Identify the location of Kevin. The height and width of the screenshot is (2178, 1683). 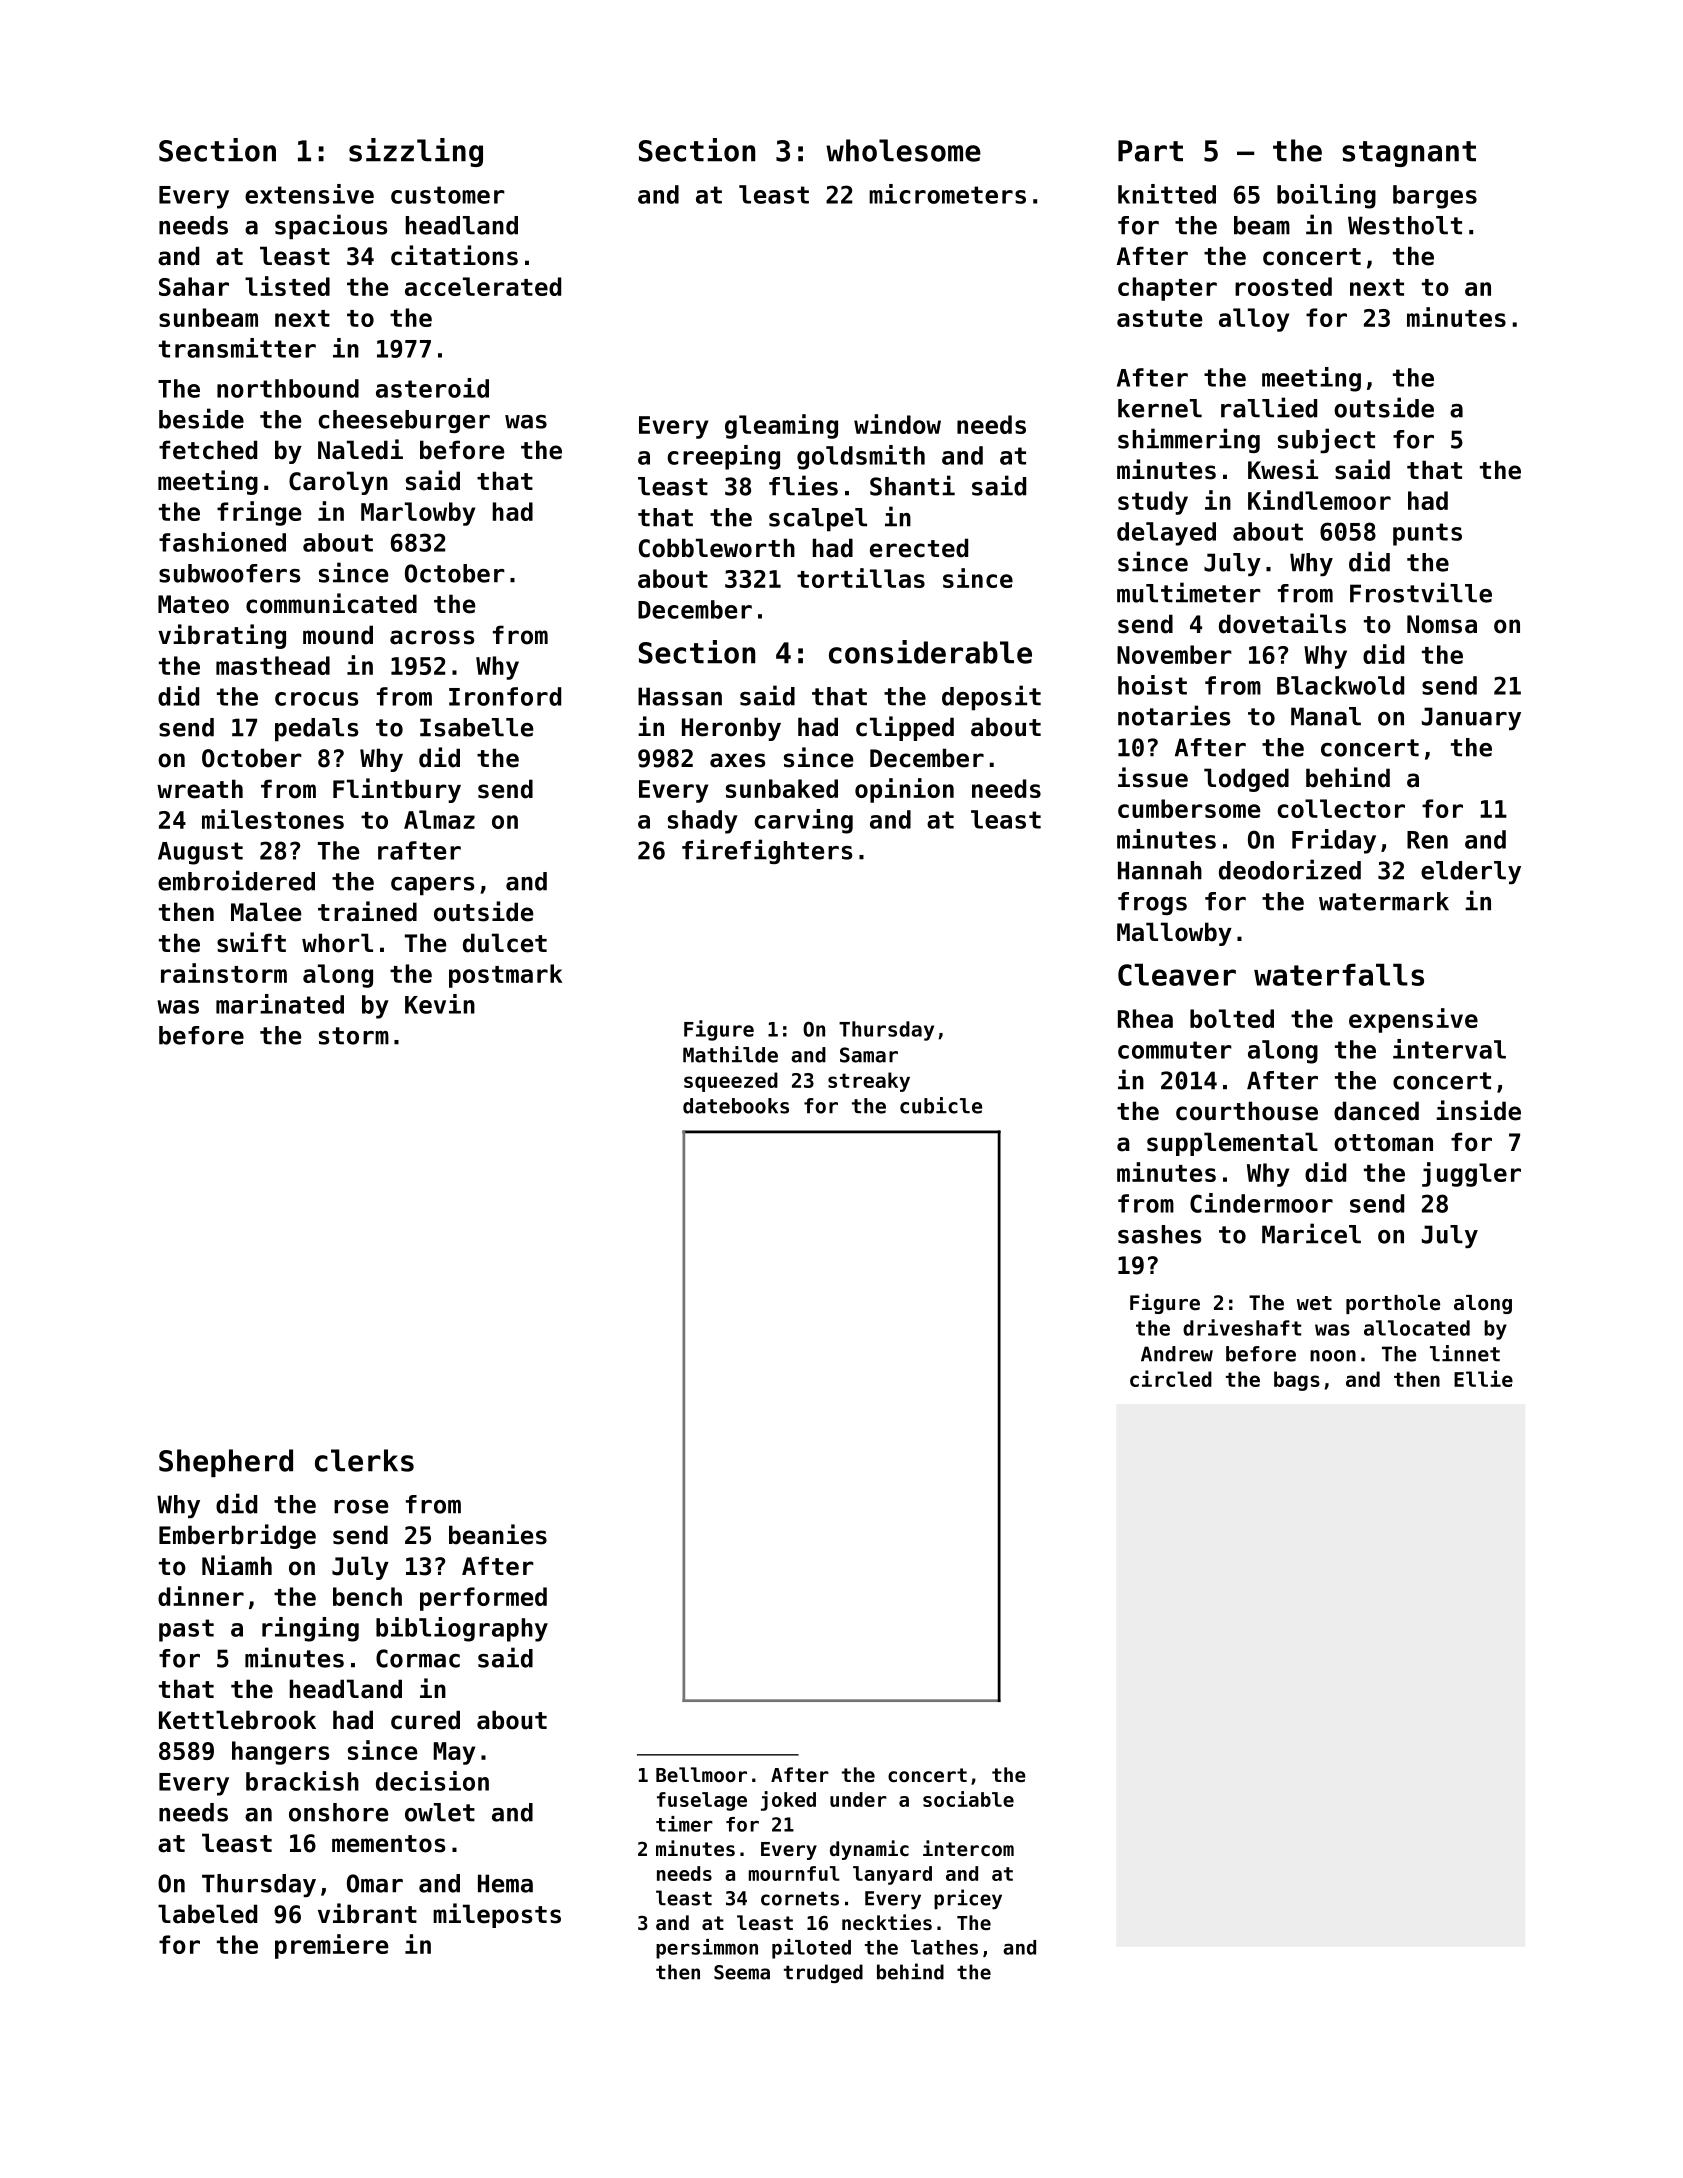
(440, 1004).
